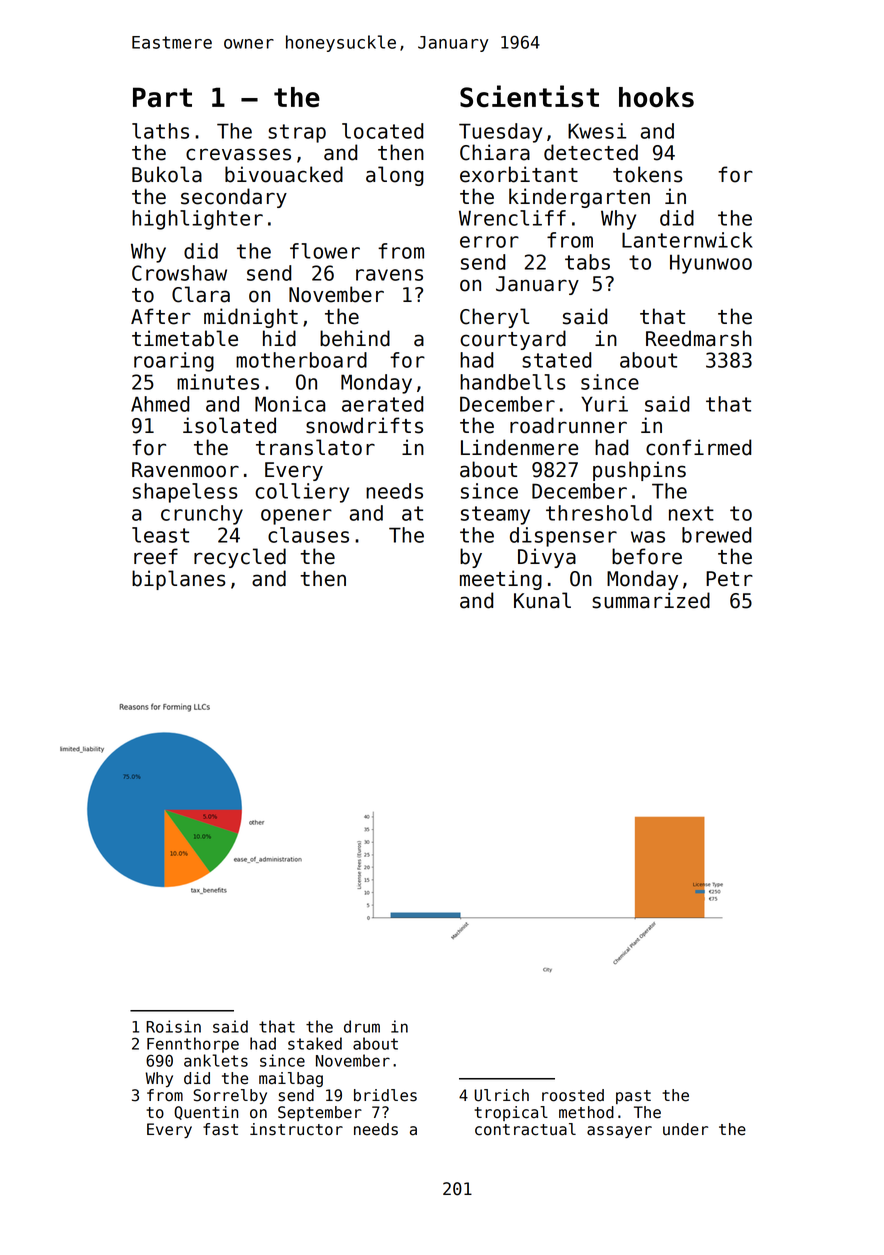 This screenshot has width=884, height=1255. Describe the element at coordinates (698, 447) in the screenshot. I see `confirmed` at that location.
